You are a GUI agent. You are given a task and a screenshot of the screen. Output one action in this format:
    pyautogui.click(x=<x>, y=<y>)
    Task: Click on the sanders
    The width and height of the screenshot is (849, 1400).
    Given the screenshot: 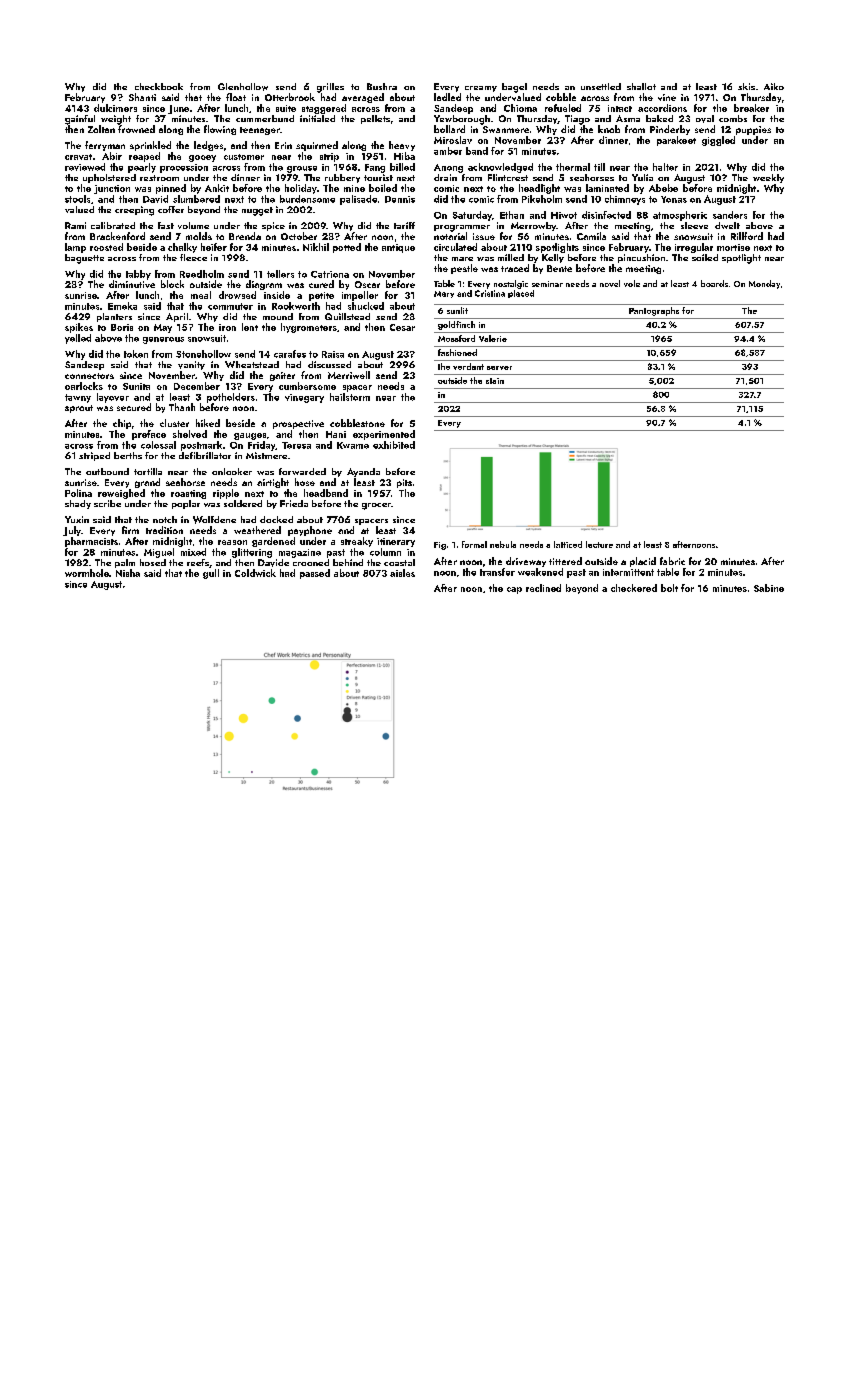 What is the action you would take?
    pyautogui.click(x=730, y=215)
